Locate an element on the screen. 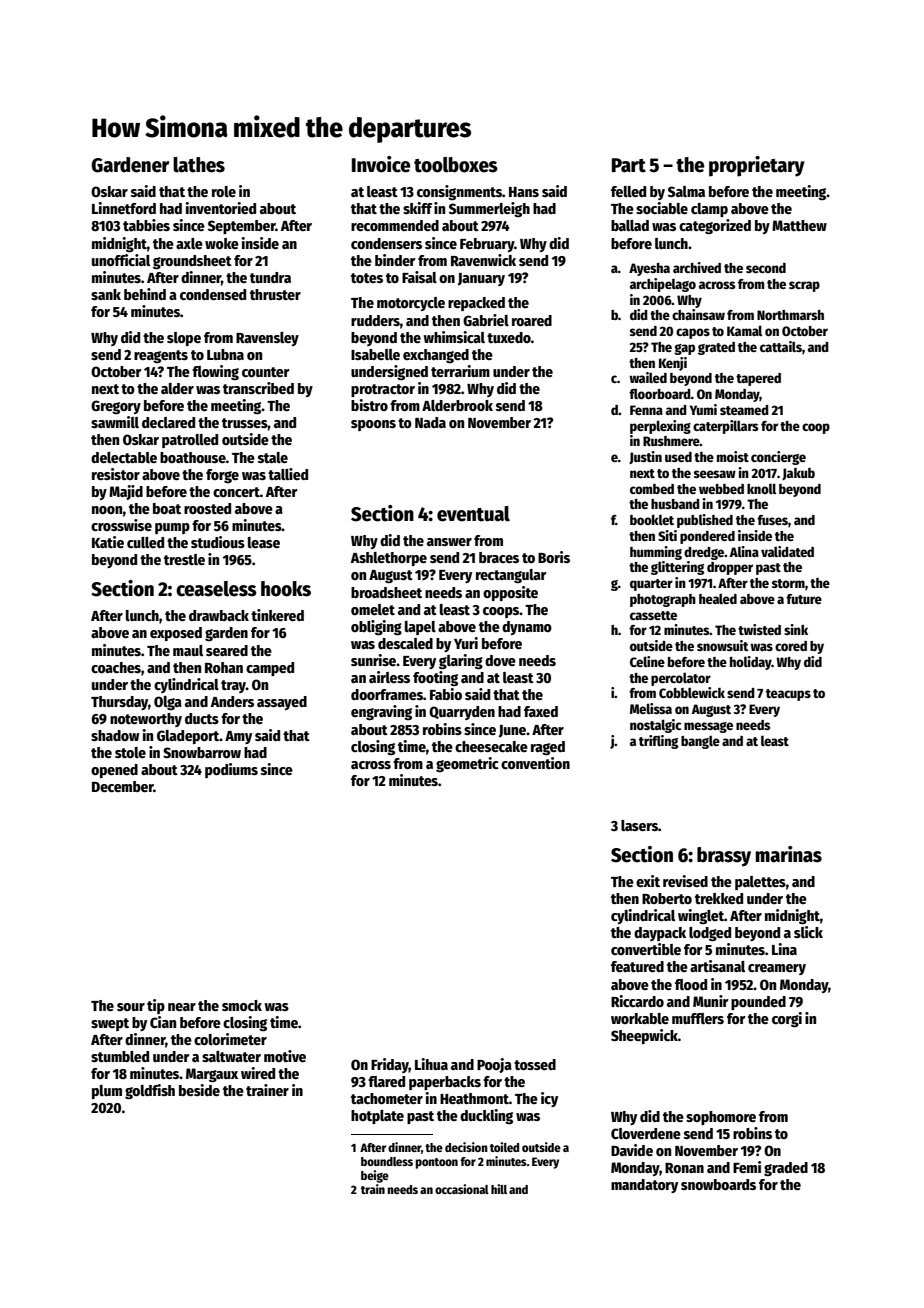 This screenshot has width=924, height=1308. lasers is located at coordinates (639, 825).
